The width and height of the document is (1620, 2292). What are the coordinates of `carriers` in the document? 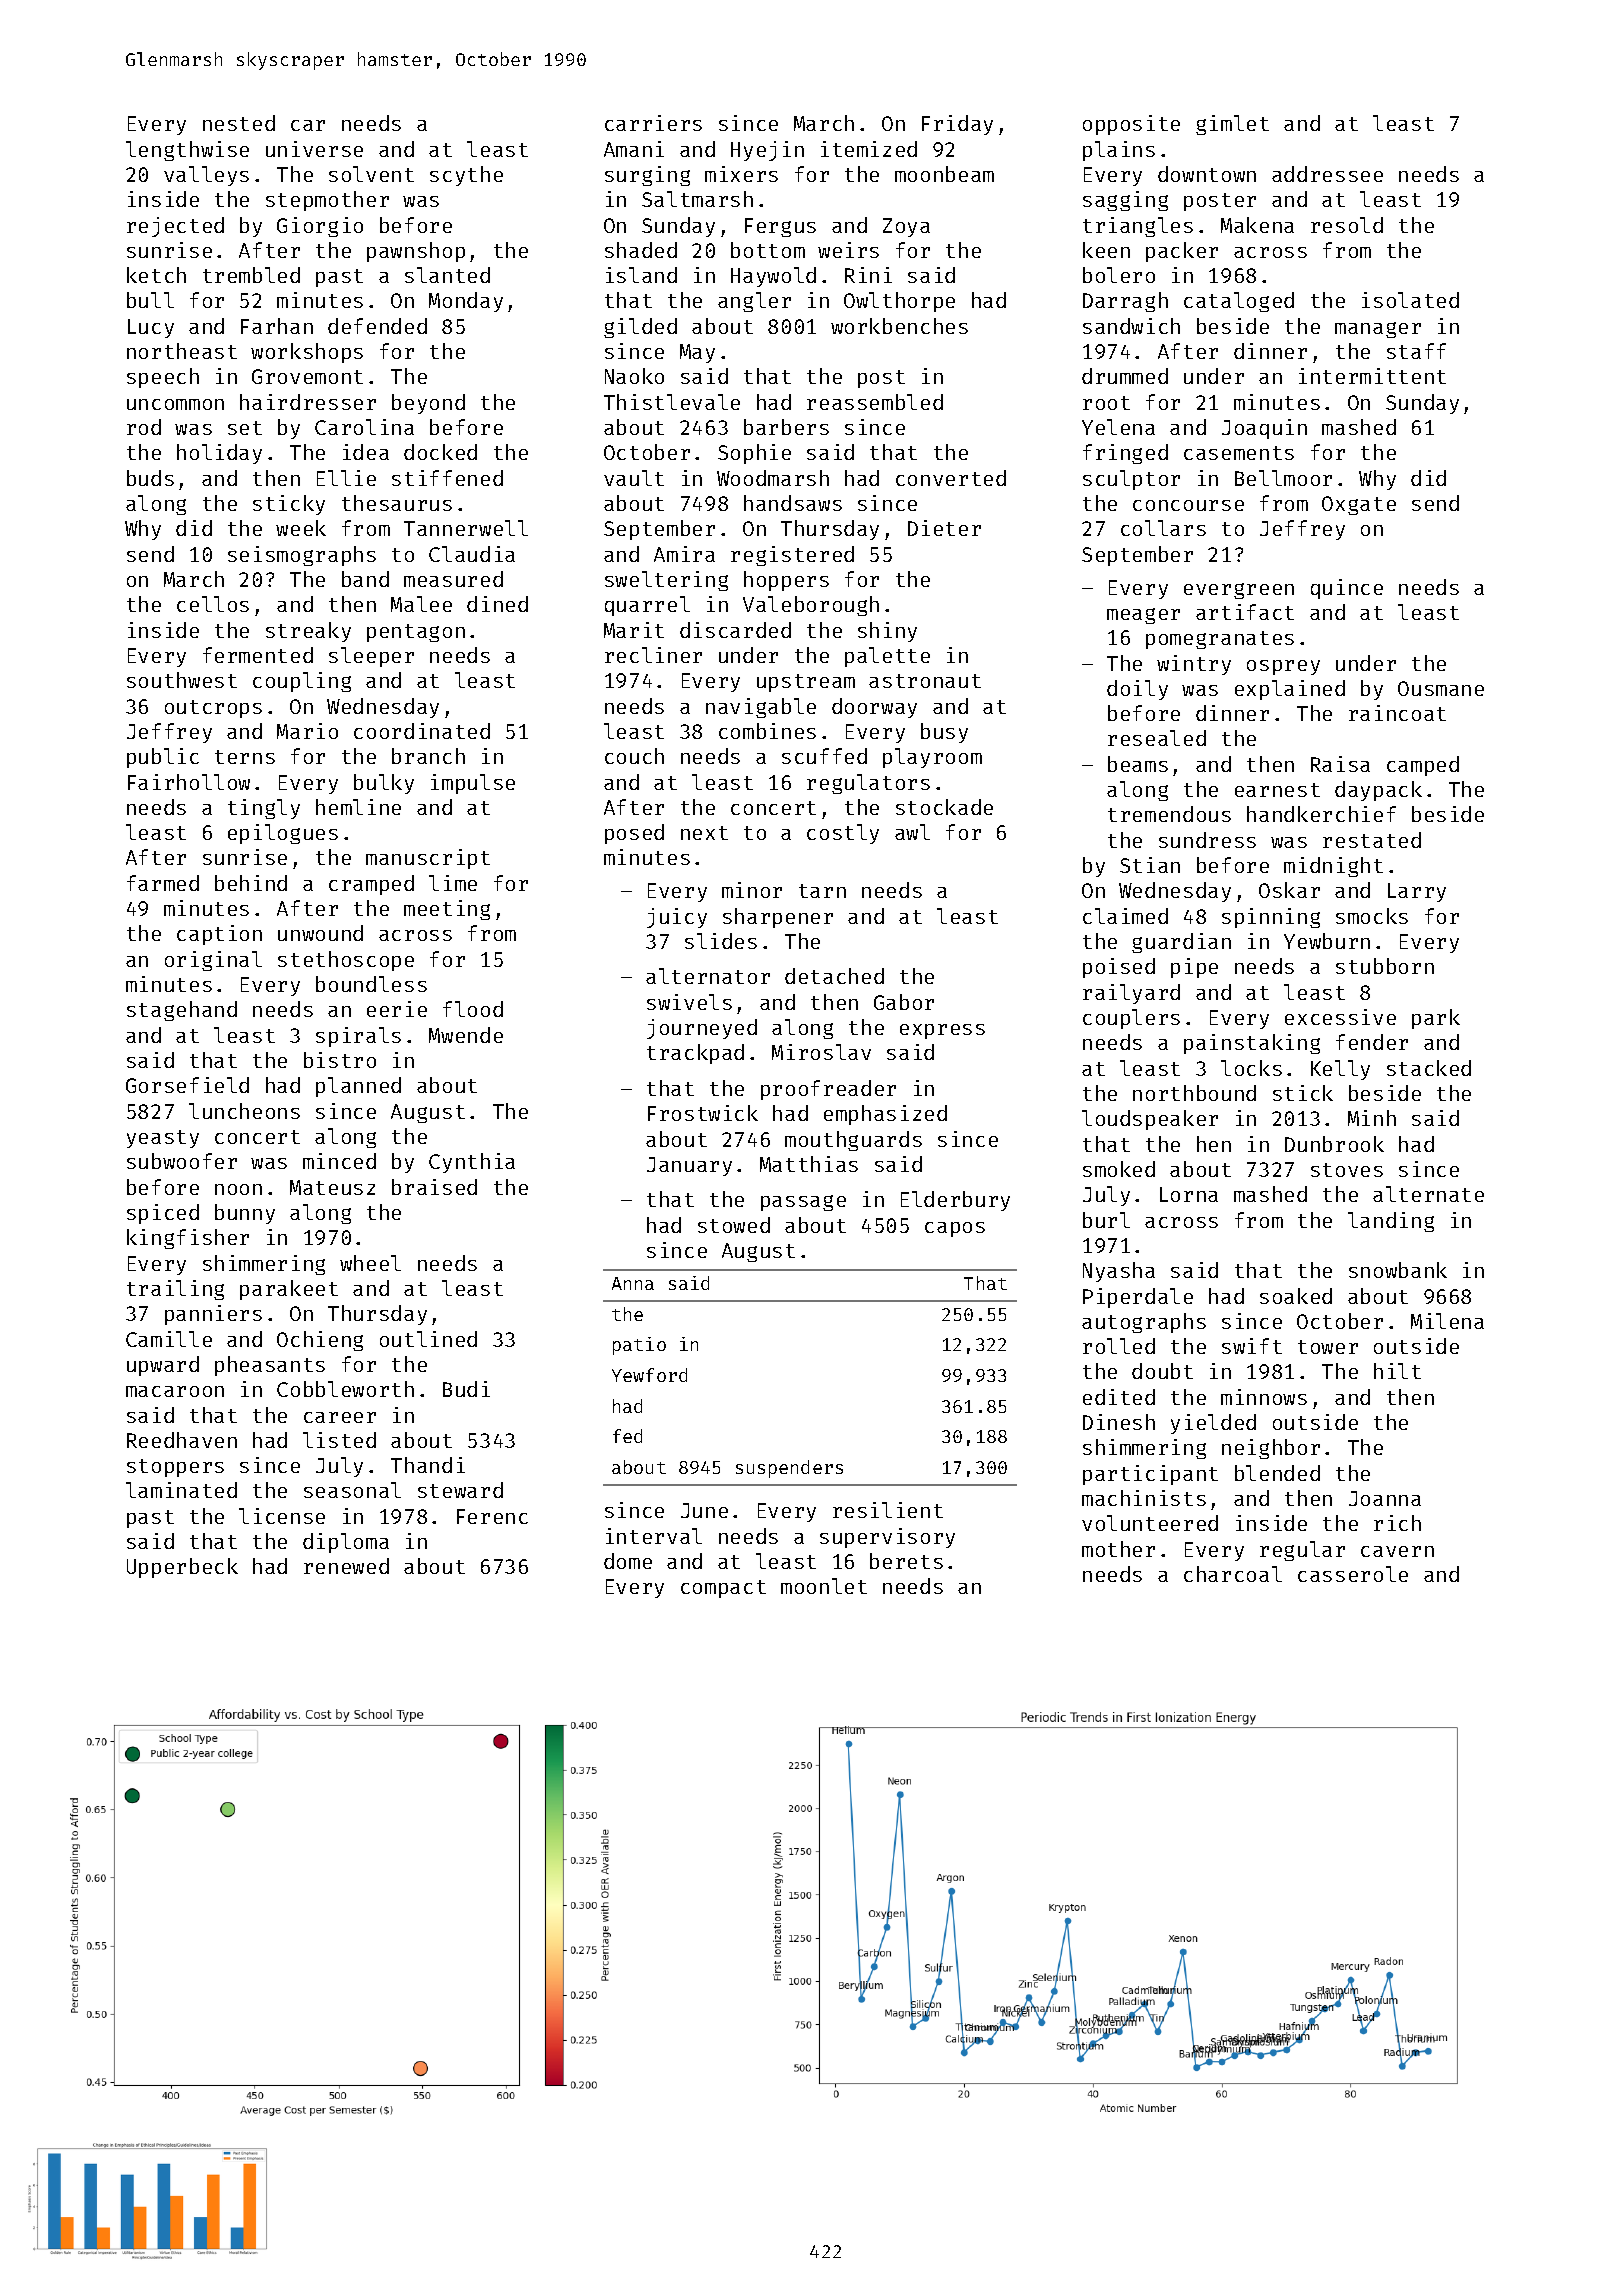 It's located at (653, 123).
